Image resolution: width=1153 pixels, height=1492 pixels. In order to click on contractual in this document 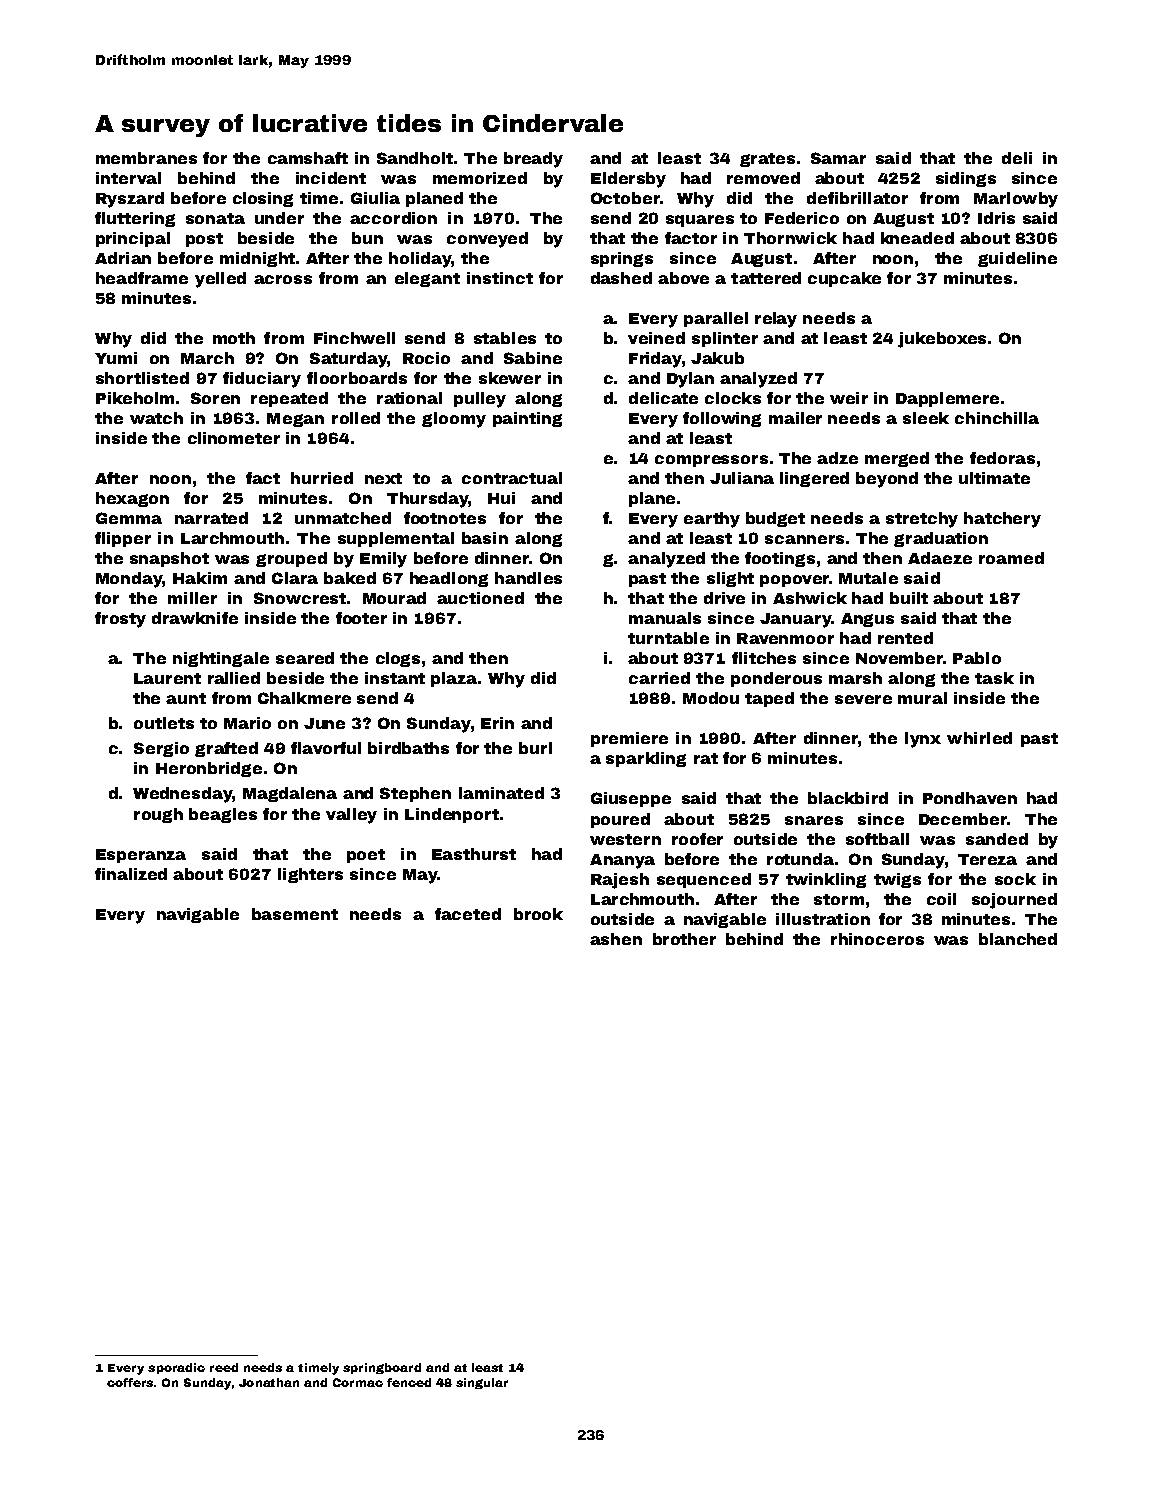, I will do `click(512, 478)`.
